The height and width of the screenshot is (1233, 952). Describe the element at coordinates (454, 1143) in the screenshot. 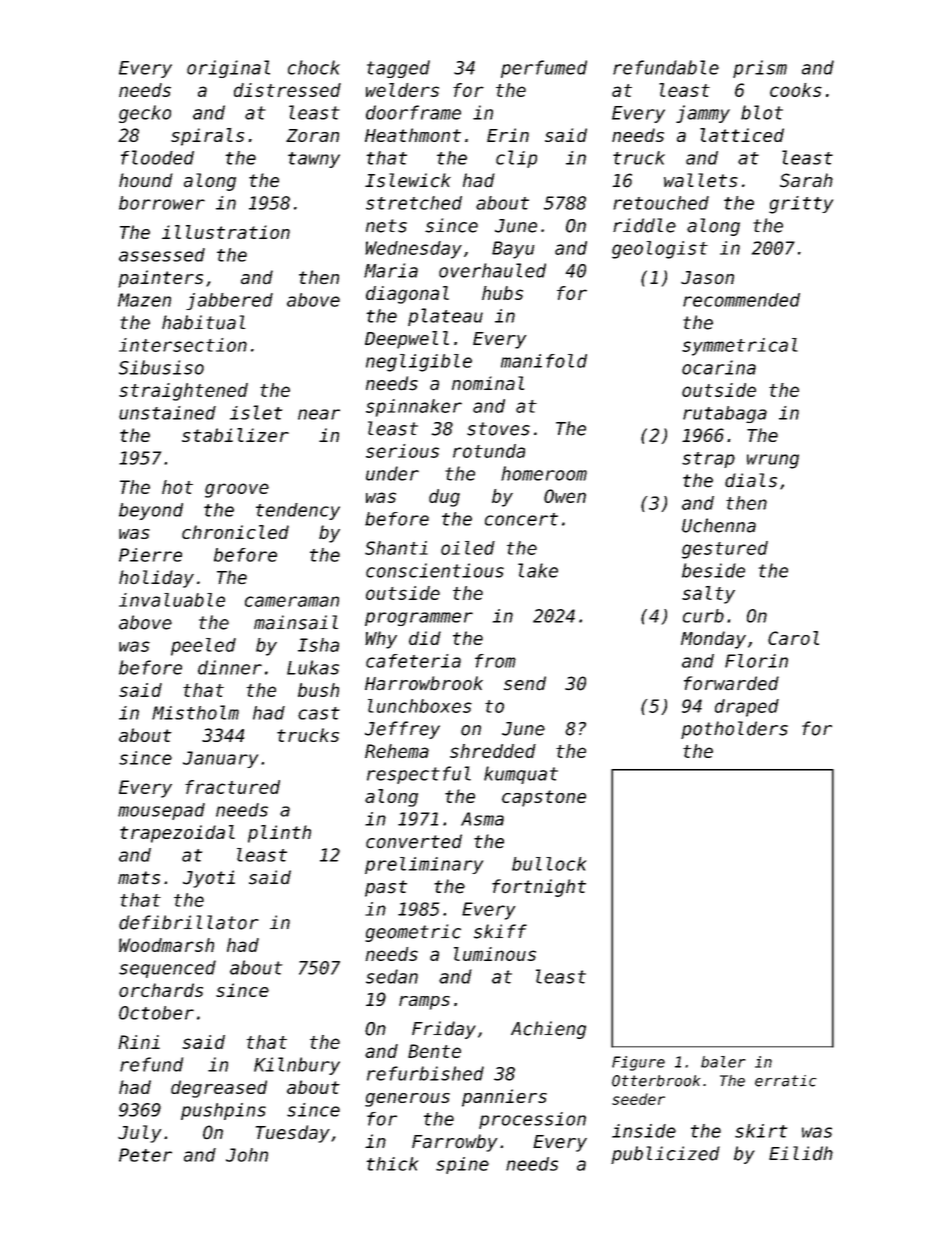

I see `Farrowby` at that location.
